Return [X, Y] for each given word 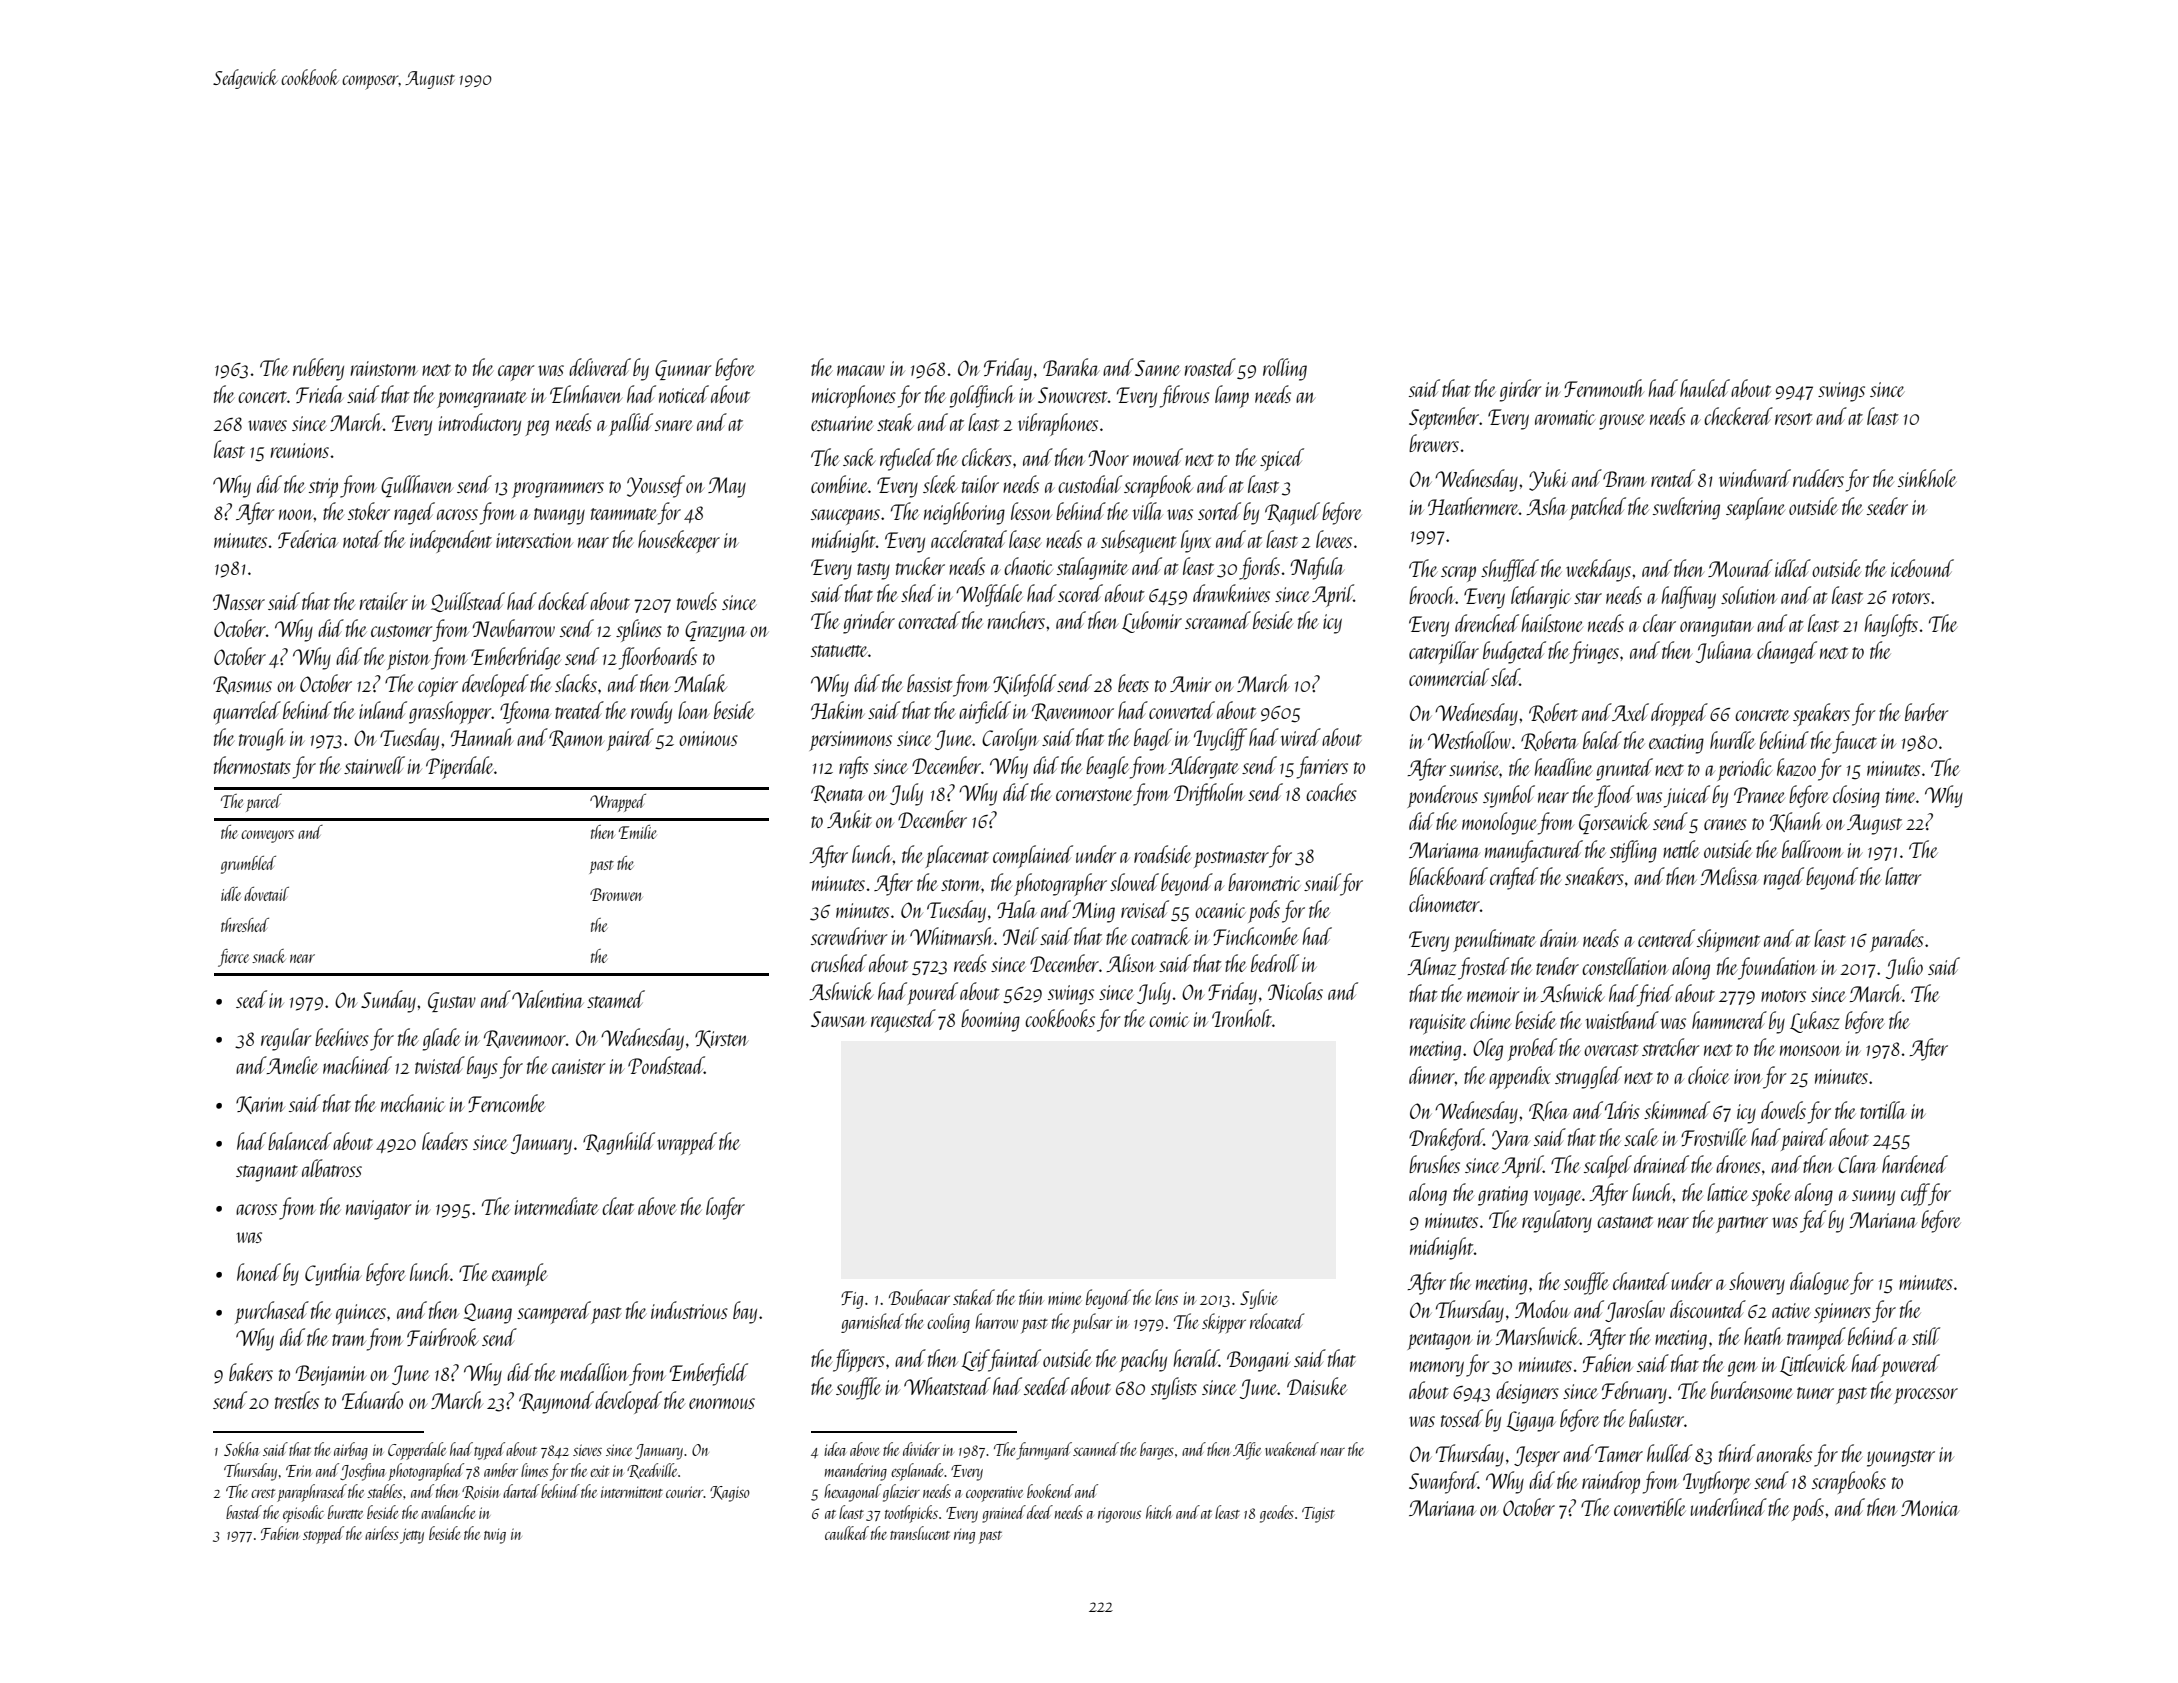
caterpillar [1444, 652]
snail [1322, 882]
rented [1673, 478]
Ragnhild [619, 1143]
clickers [987, 457]
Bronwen [616, 894]
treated [579, 710]
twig [495, 1536]
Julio [1904, 968]
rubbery [318, 369]
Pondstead [666, 1065]
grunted [1624, 769]
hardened [1915, 1164]
